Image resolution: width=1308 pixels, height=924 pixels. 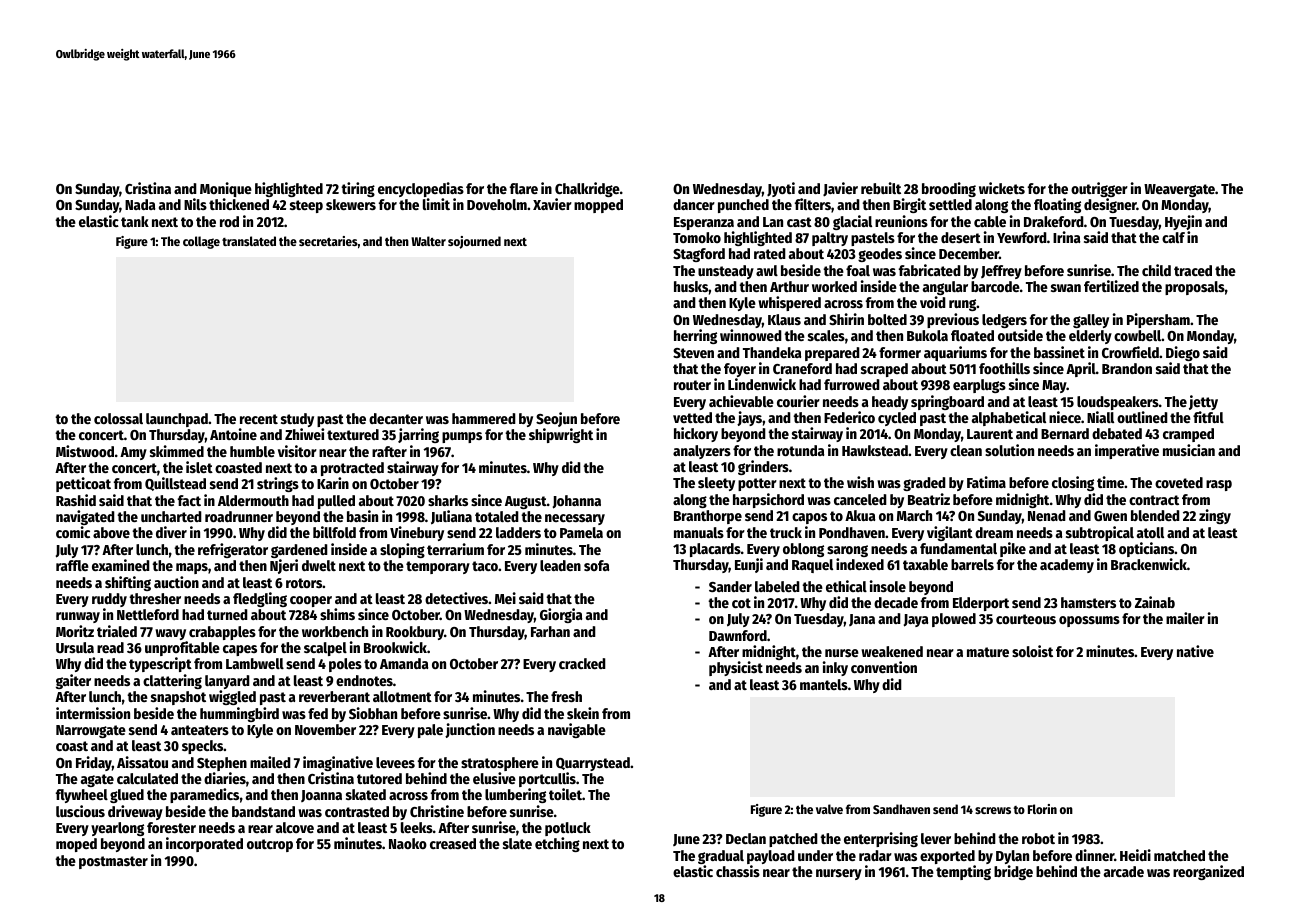 What do you see at coordinates (474, 242) in the image?
I see `sojourned` at bounding box center [474, 242].
